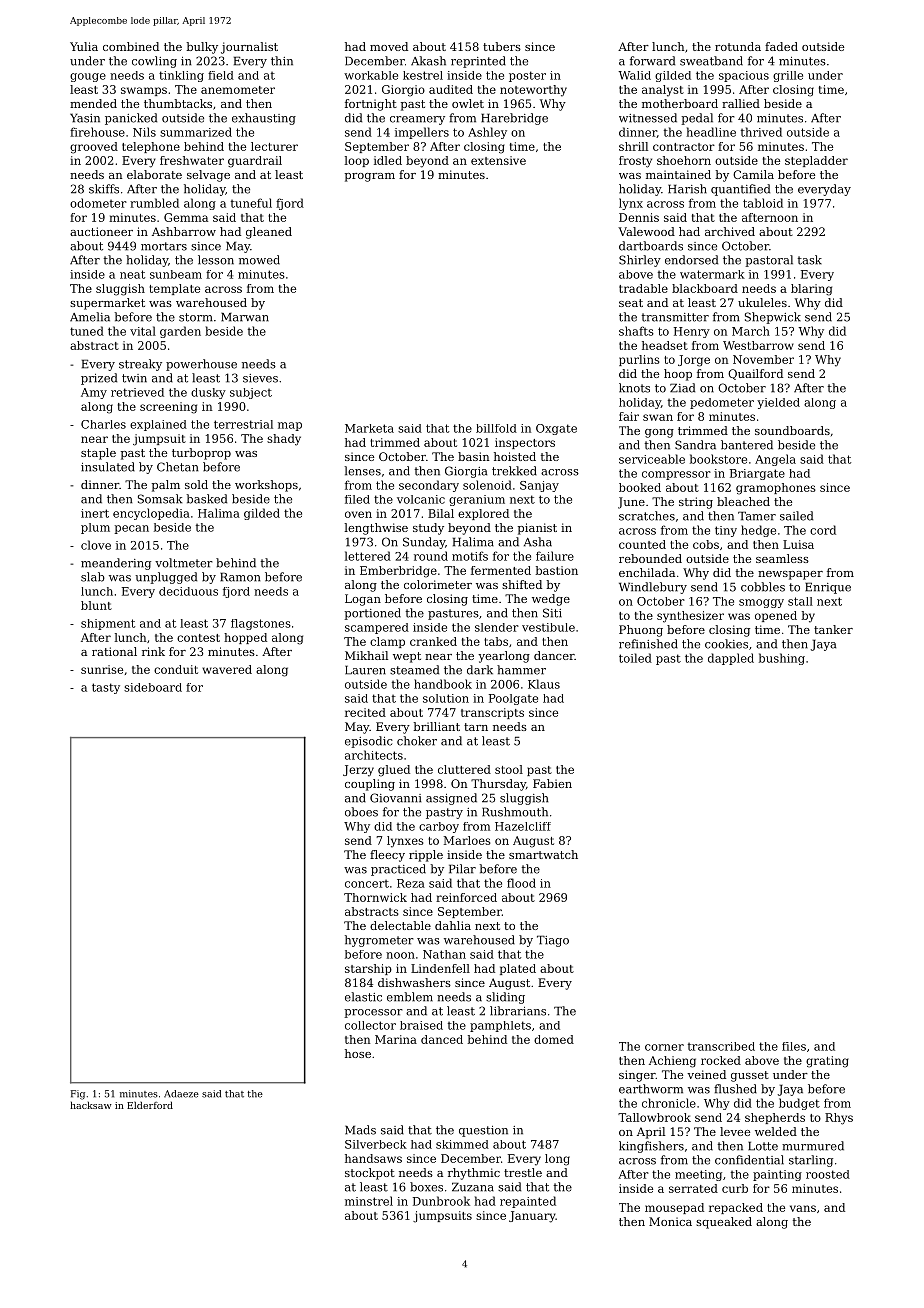 This screenshot has height=1308, width=924. What do you see at coordinates (462, 869) in the screenshot?
I see `Pilar` at bounding box center [462, 869].
